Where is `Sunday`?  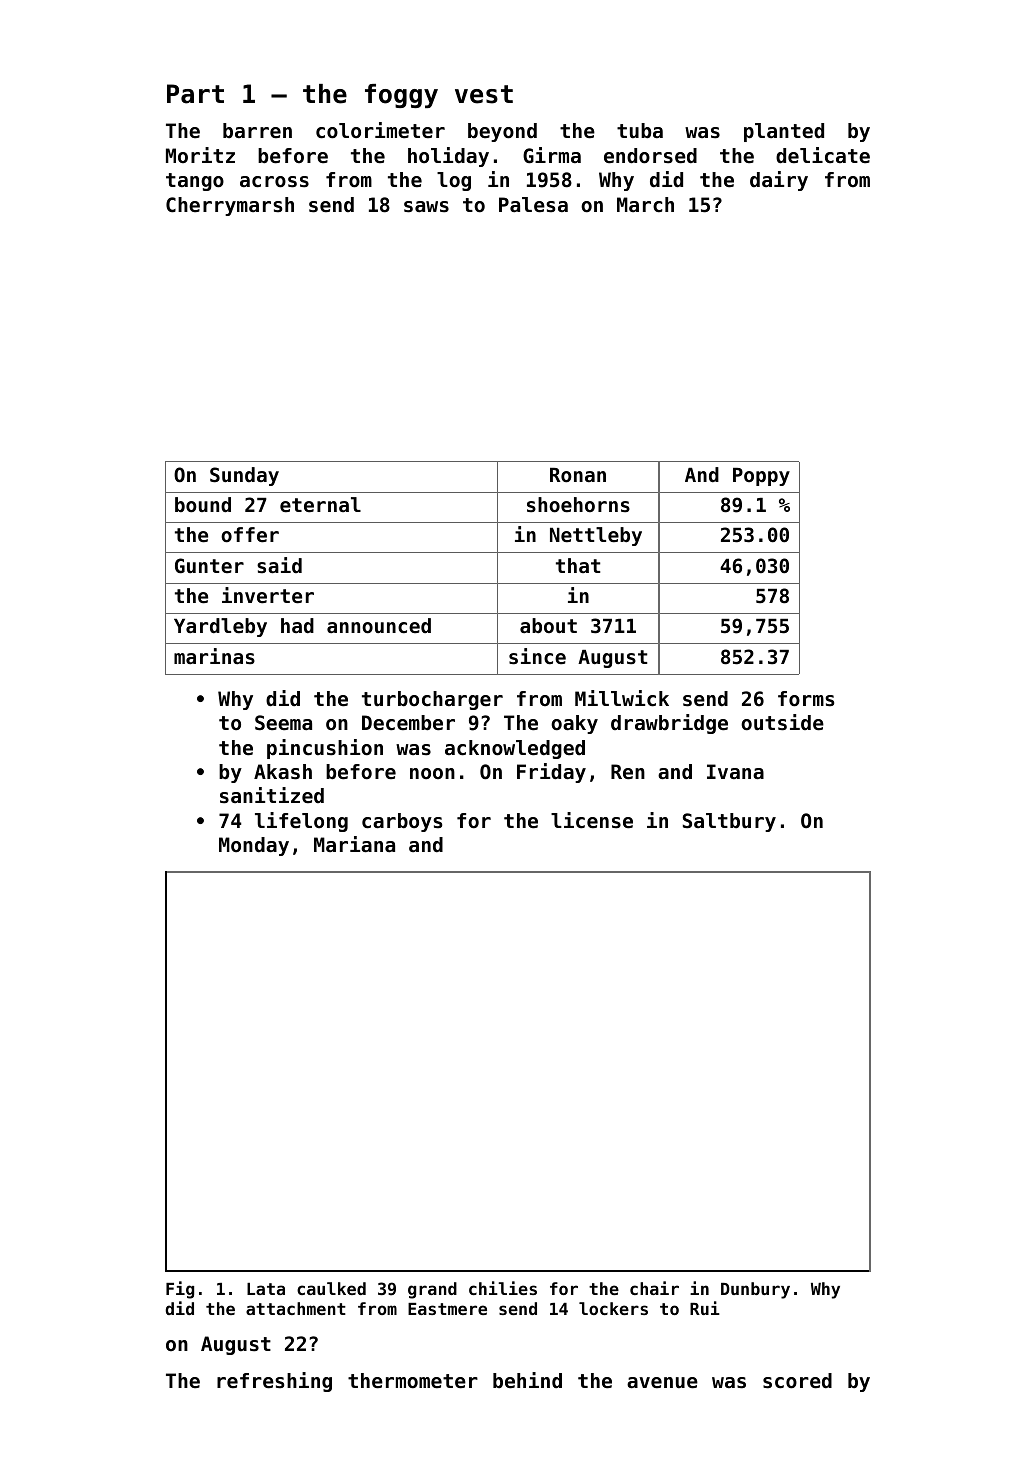 Sunday is located at coordinates (244, 476).
